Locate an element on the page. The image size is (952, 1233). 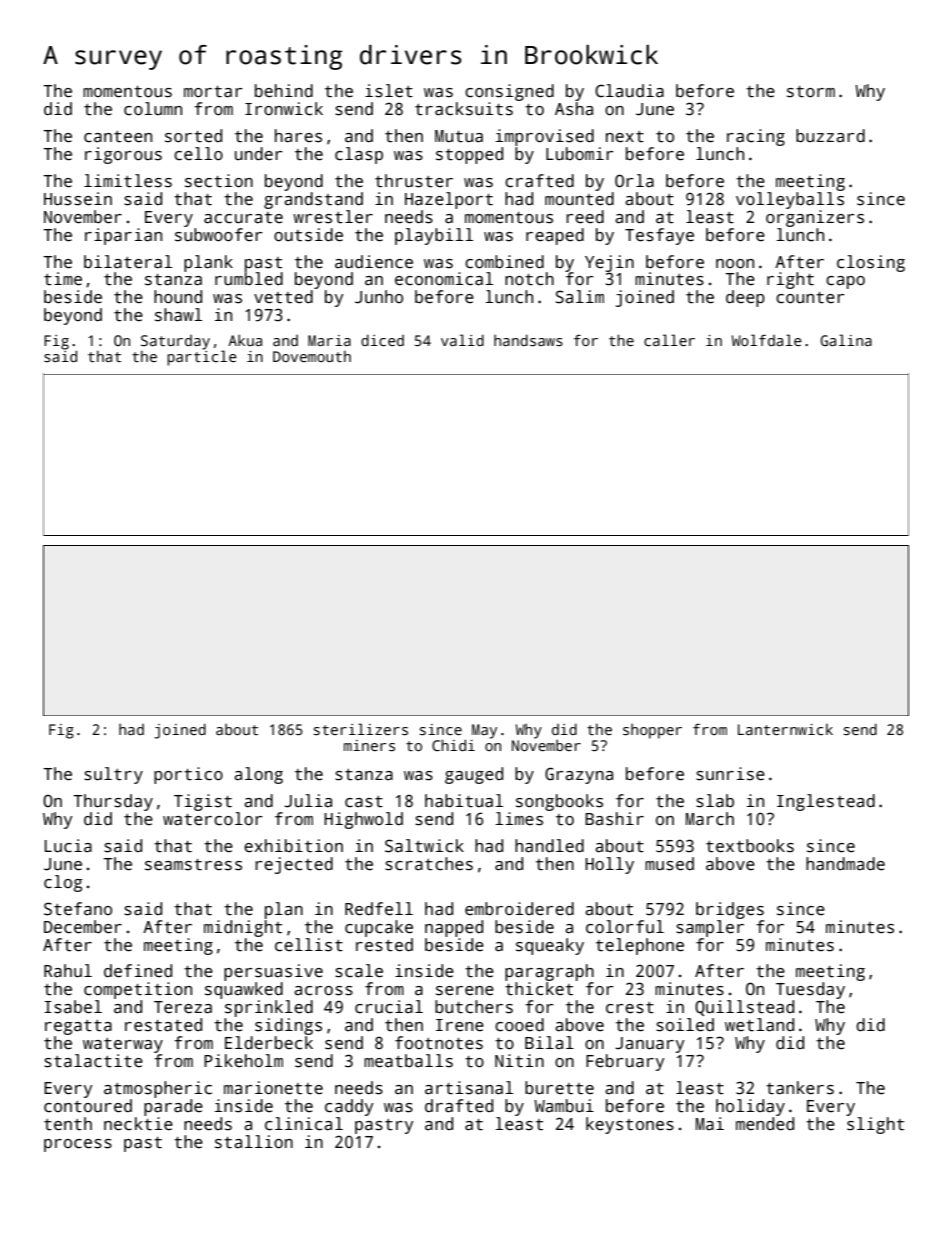
handmade is located at coordinates (845, 864).
